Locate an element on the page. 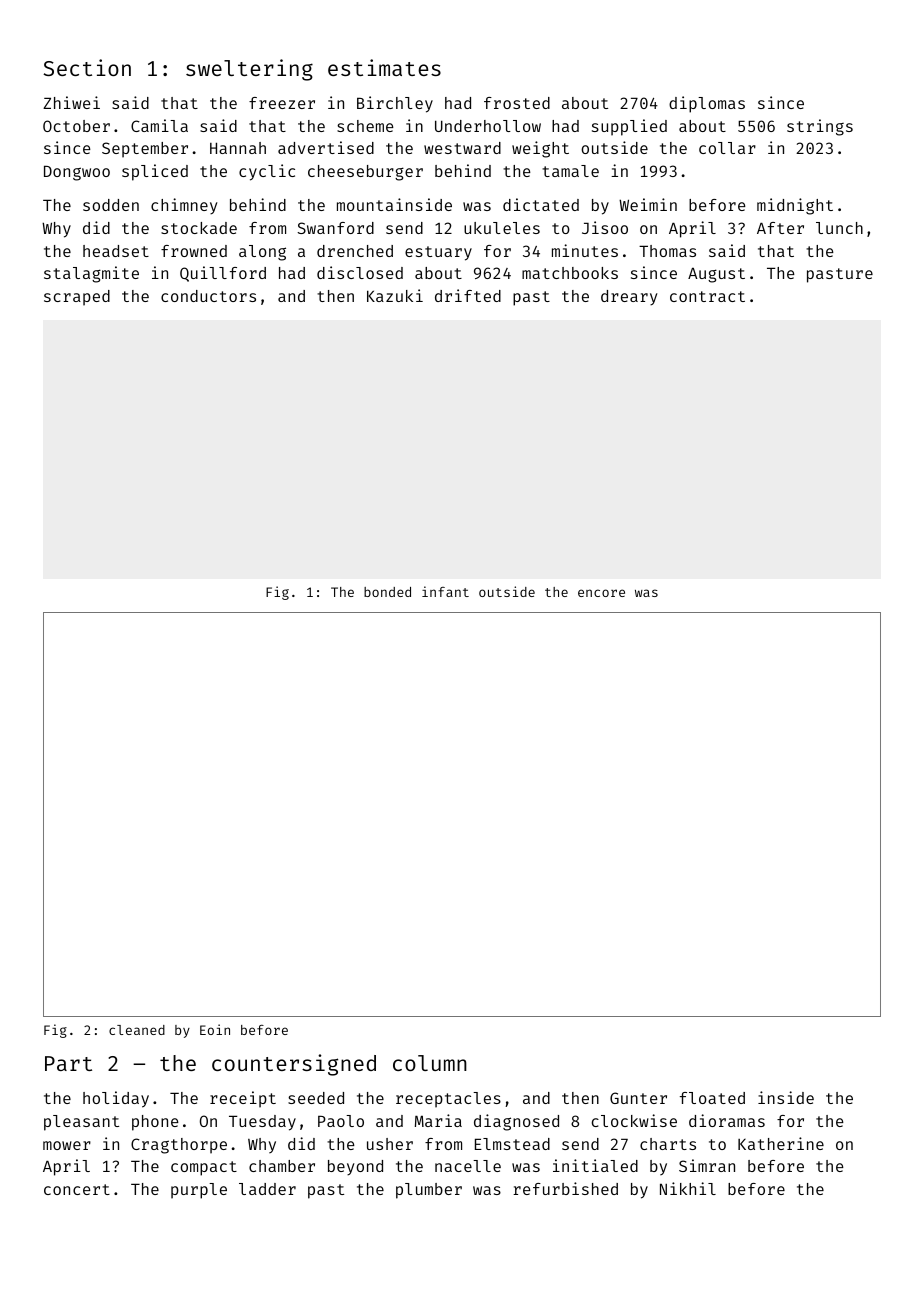 The height and width of the document is (1308, 924). sweltering is located at coordinates (249, 70).
